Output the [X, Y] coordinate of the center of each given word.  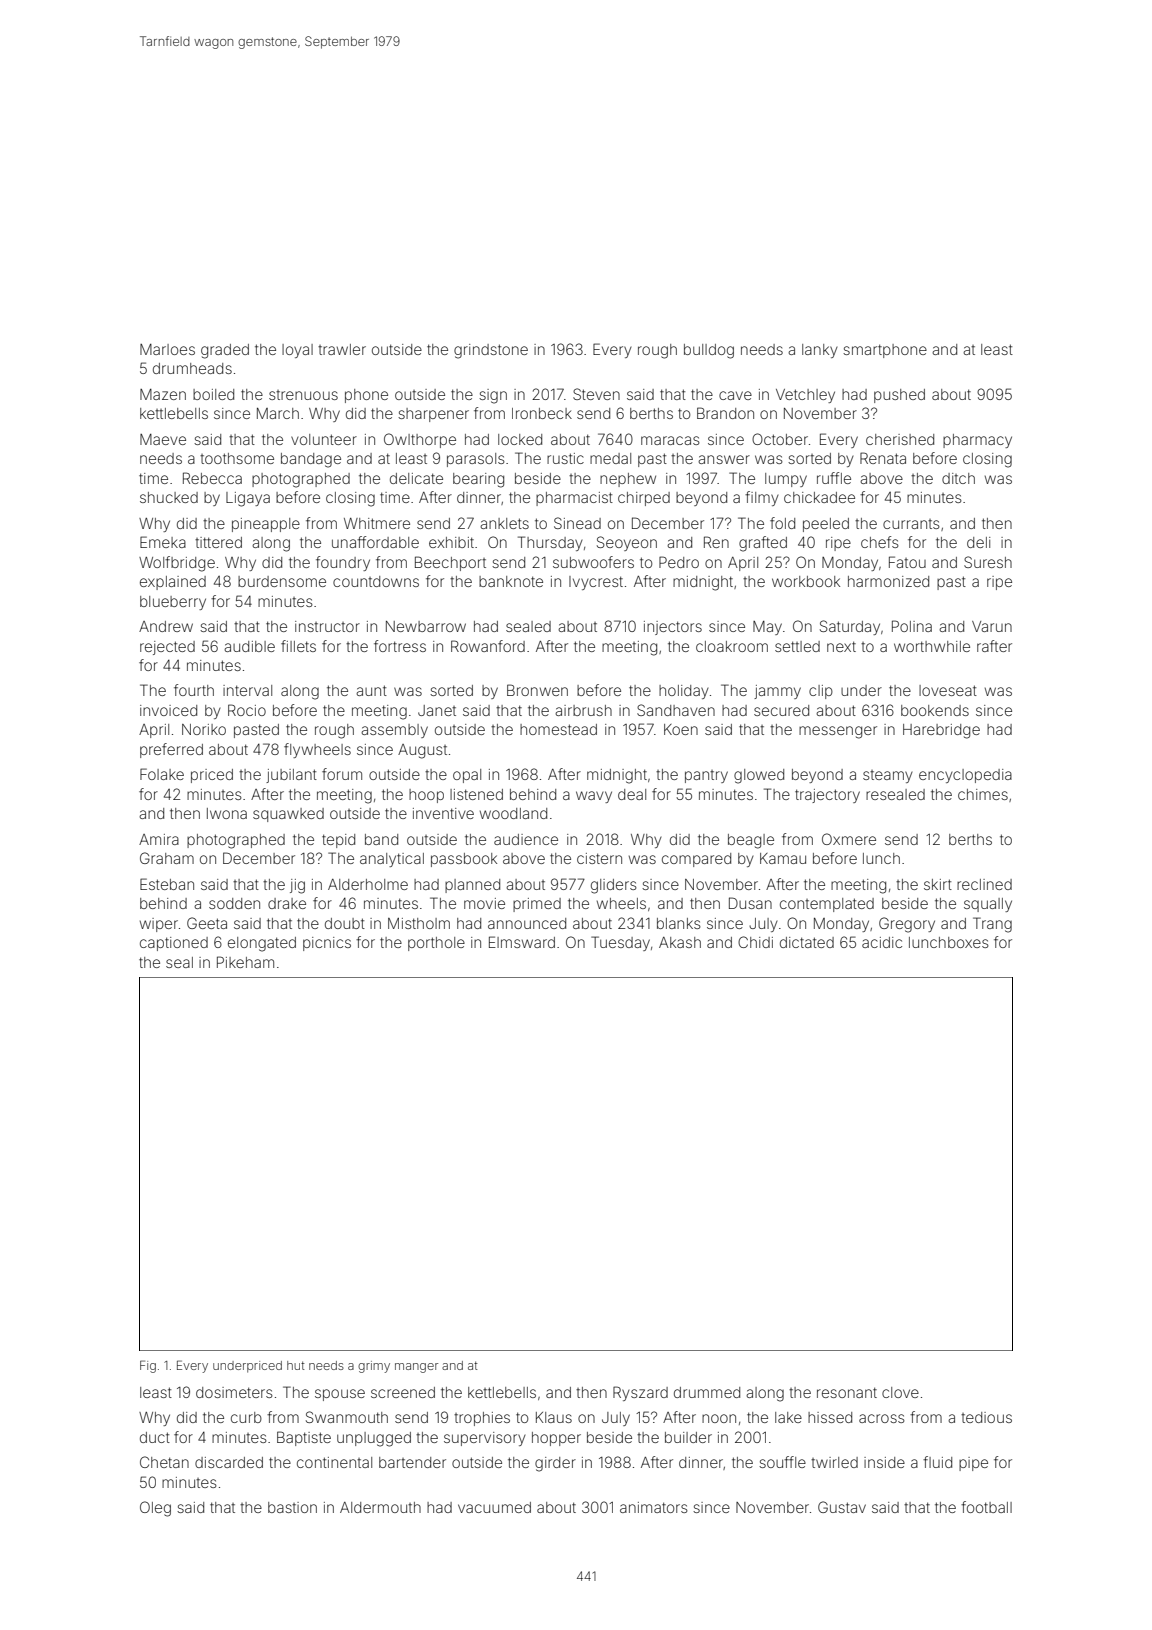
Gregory [907, 925]
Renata [883, 458]
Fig [148, 1366]
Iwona [227, 813]
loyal [297, 351]
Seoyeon [627, 543]
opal [467, 776]
